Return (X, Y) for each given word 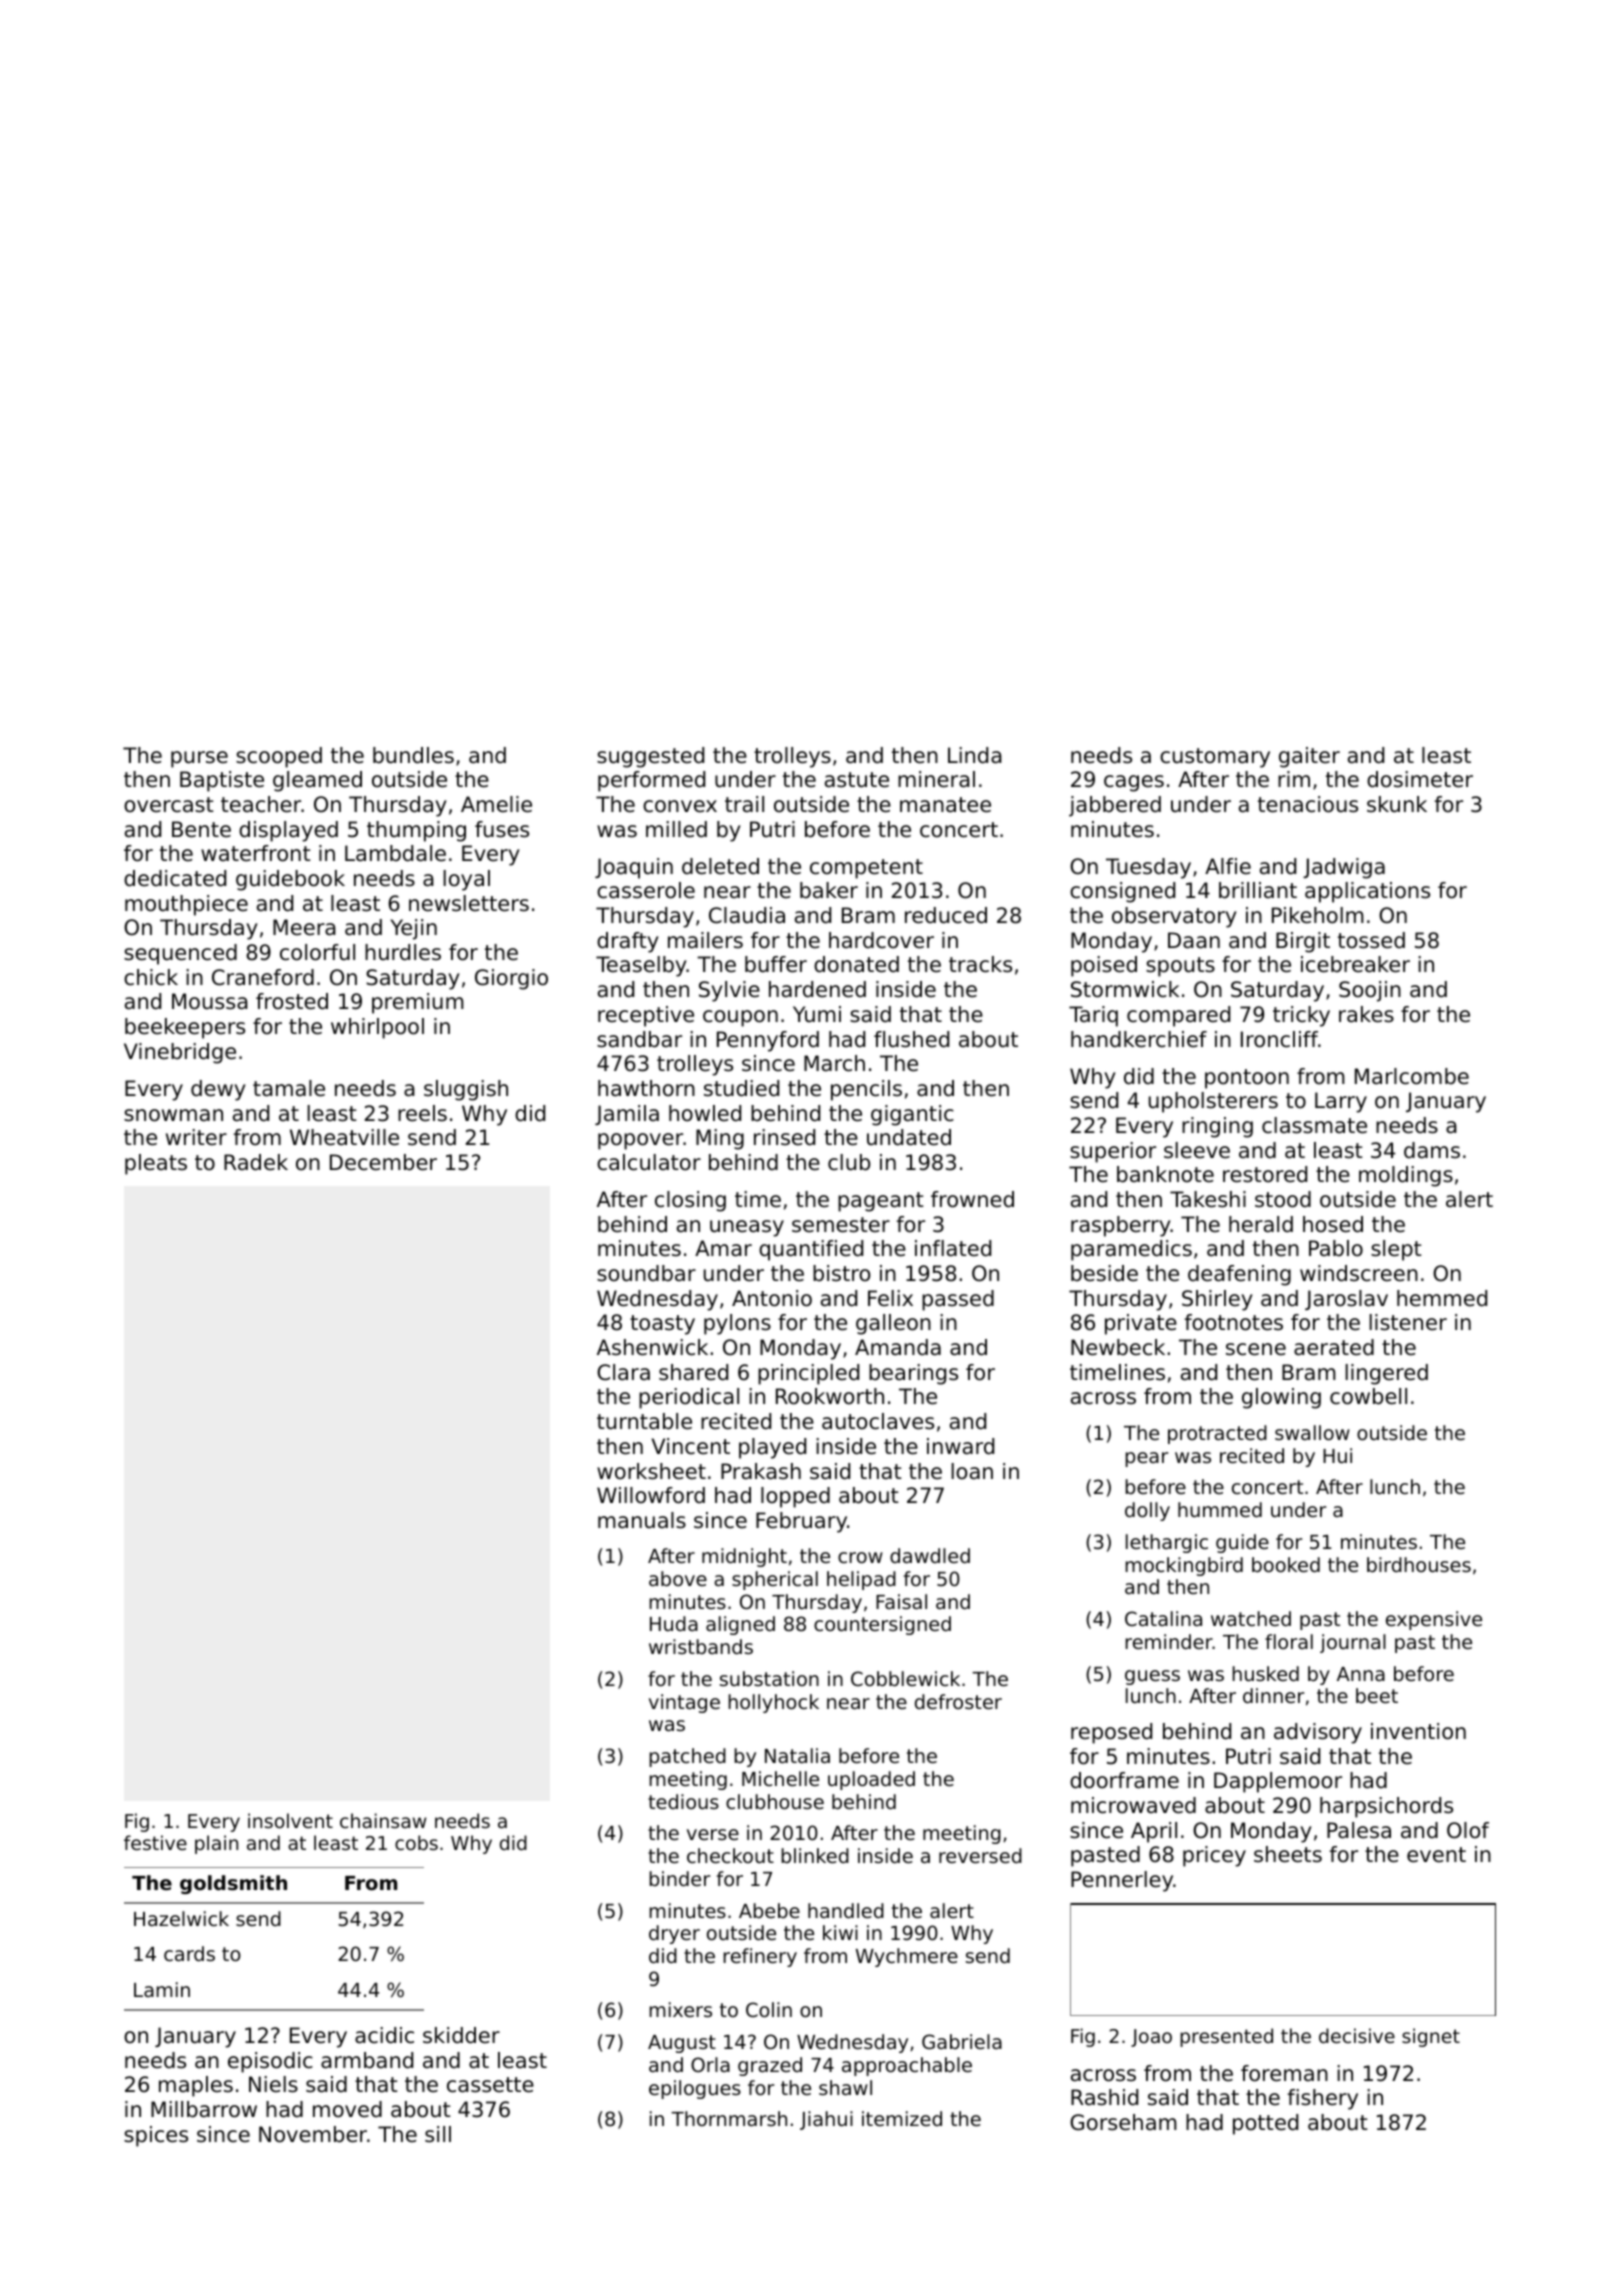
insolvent (290, 1820)
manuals (642, 1520)
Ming (720, 1139)
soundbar (646, 1273)
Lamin (162, 1989)
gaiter (1309, 757)
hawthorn (646, 1088)
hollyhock (773, 1703)
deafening (1239, 1275)
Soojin (1370, 991)
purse (199, 759)
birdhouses (1419, 1564)
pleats (156, 1164)
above (678, 1578)
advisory (1318, 1733)
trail (744, 804)
